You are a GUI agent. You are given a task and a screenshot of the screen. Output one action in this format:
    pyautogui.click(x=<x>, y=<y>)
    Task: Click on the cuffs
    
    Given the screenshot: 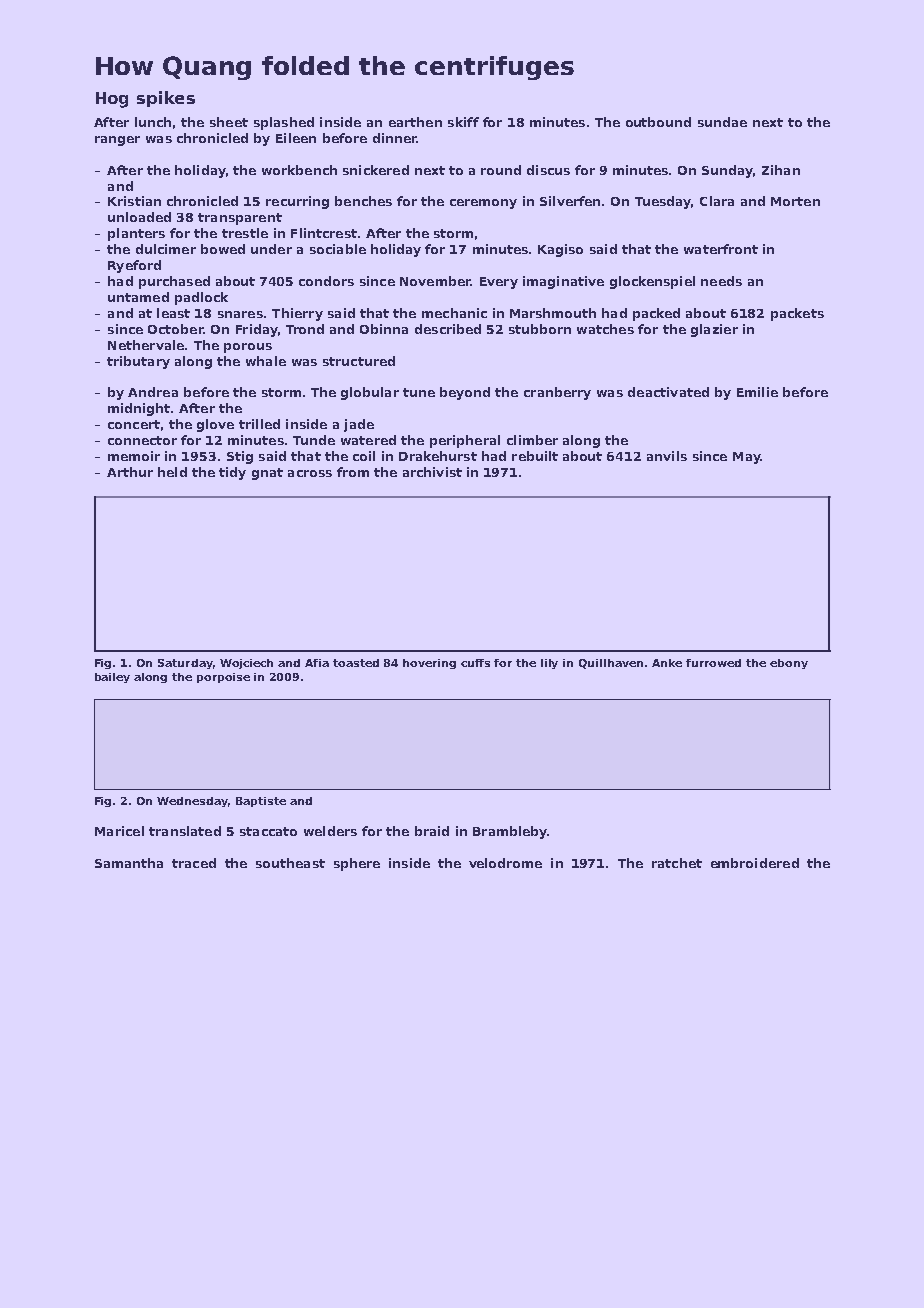 What is the action you would take?
    pyautogui.click(x=475, y=663)
